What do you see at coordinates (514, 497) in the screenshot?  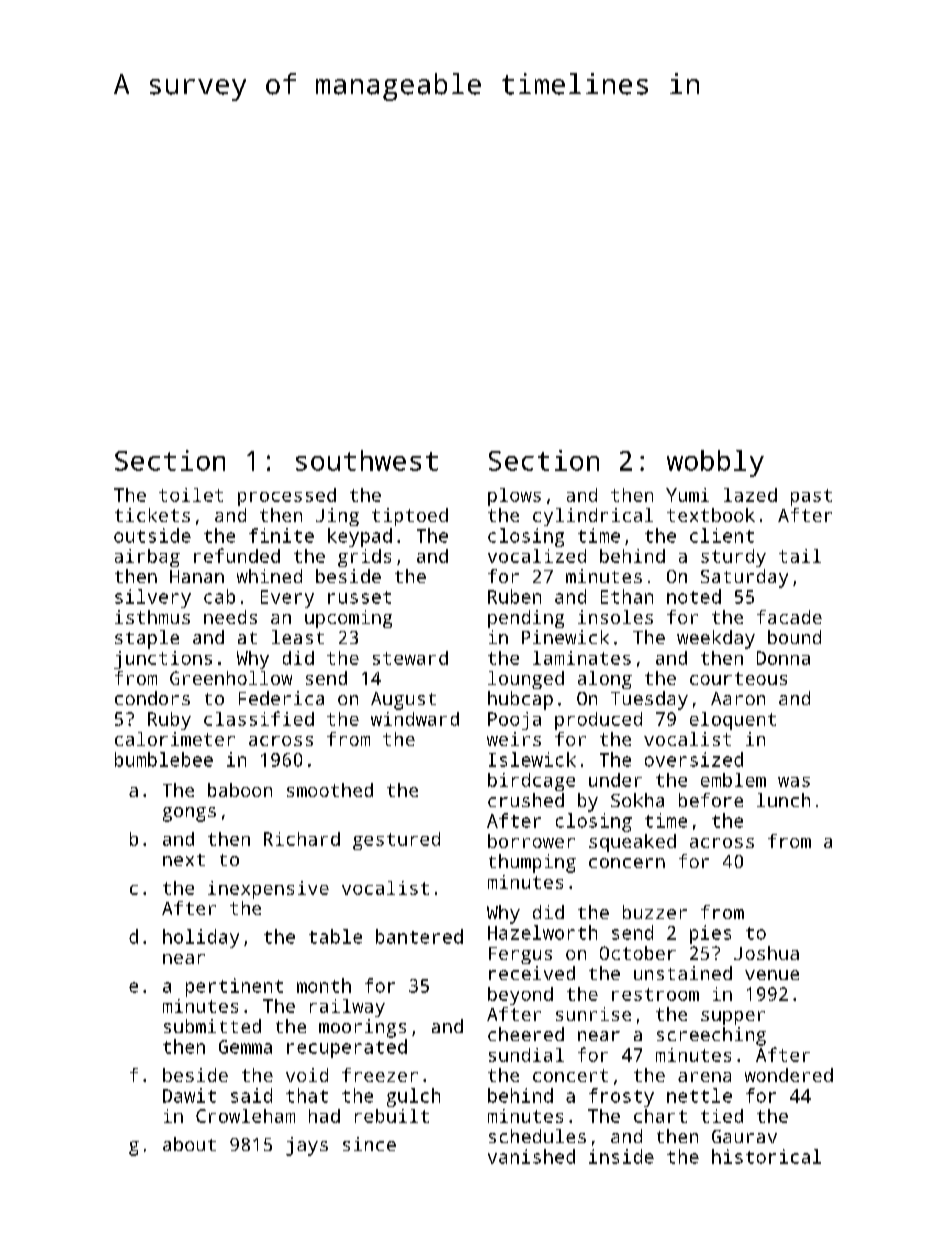 I see `plows` at bounding box center [514, 497].
